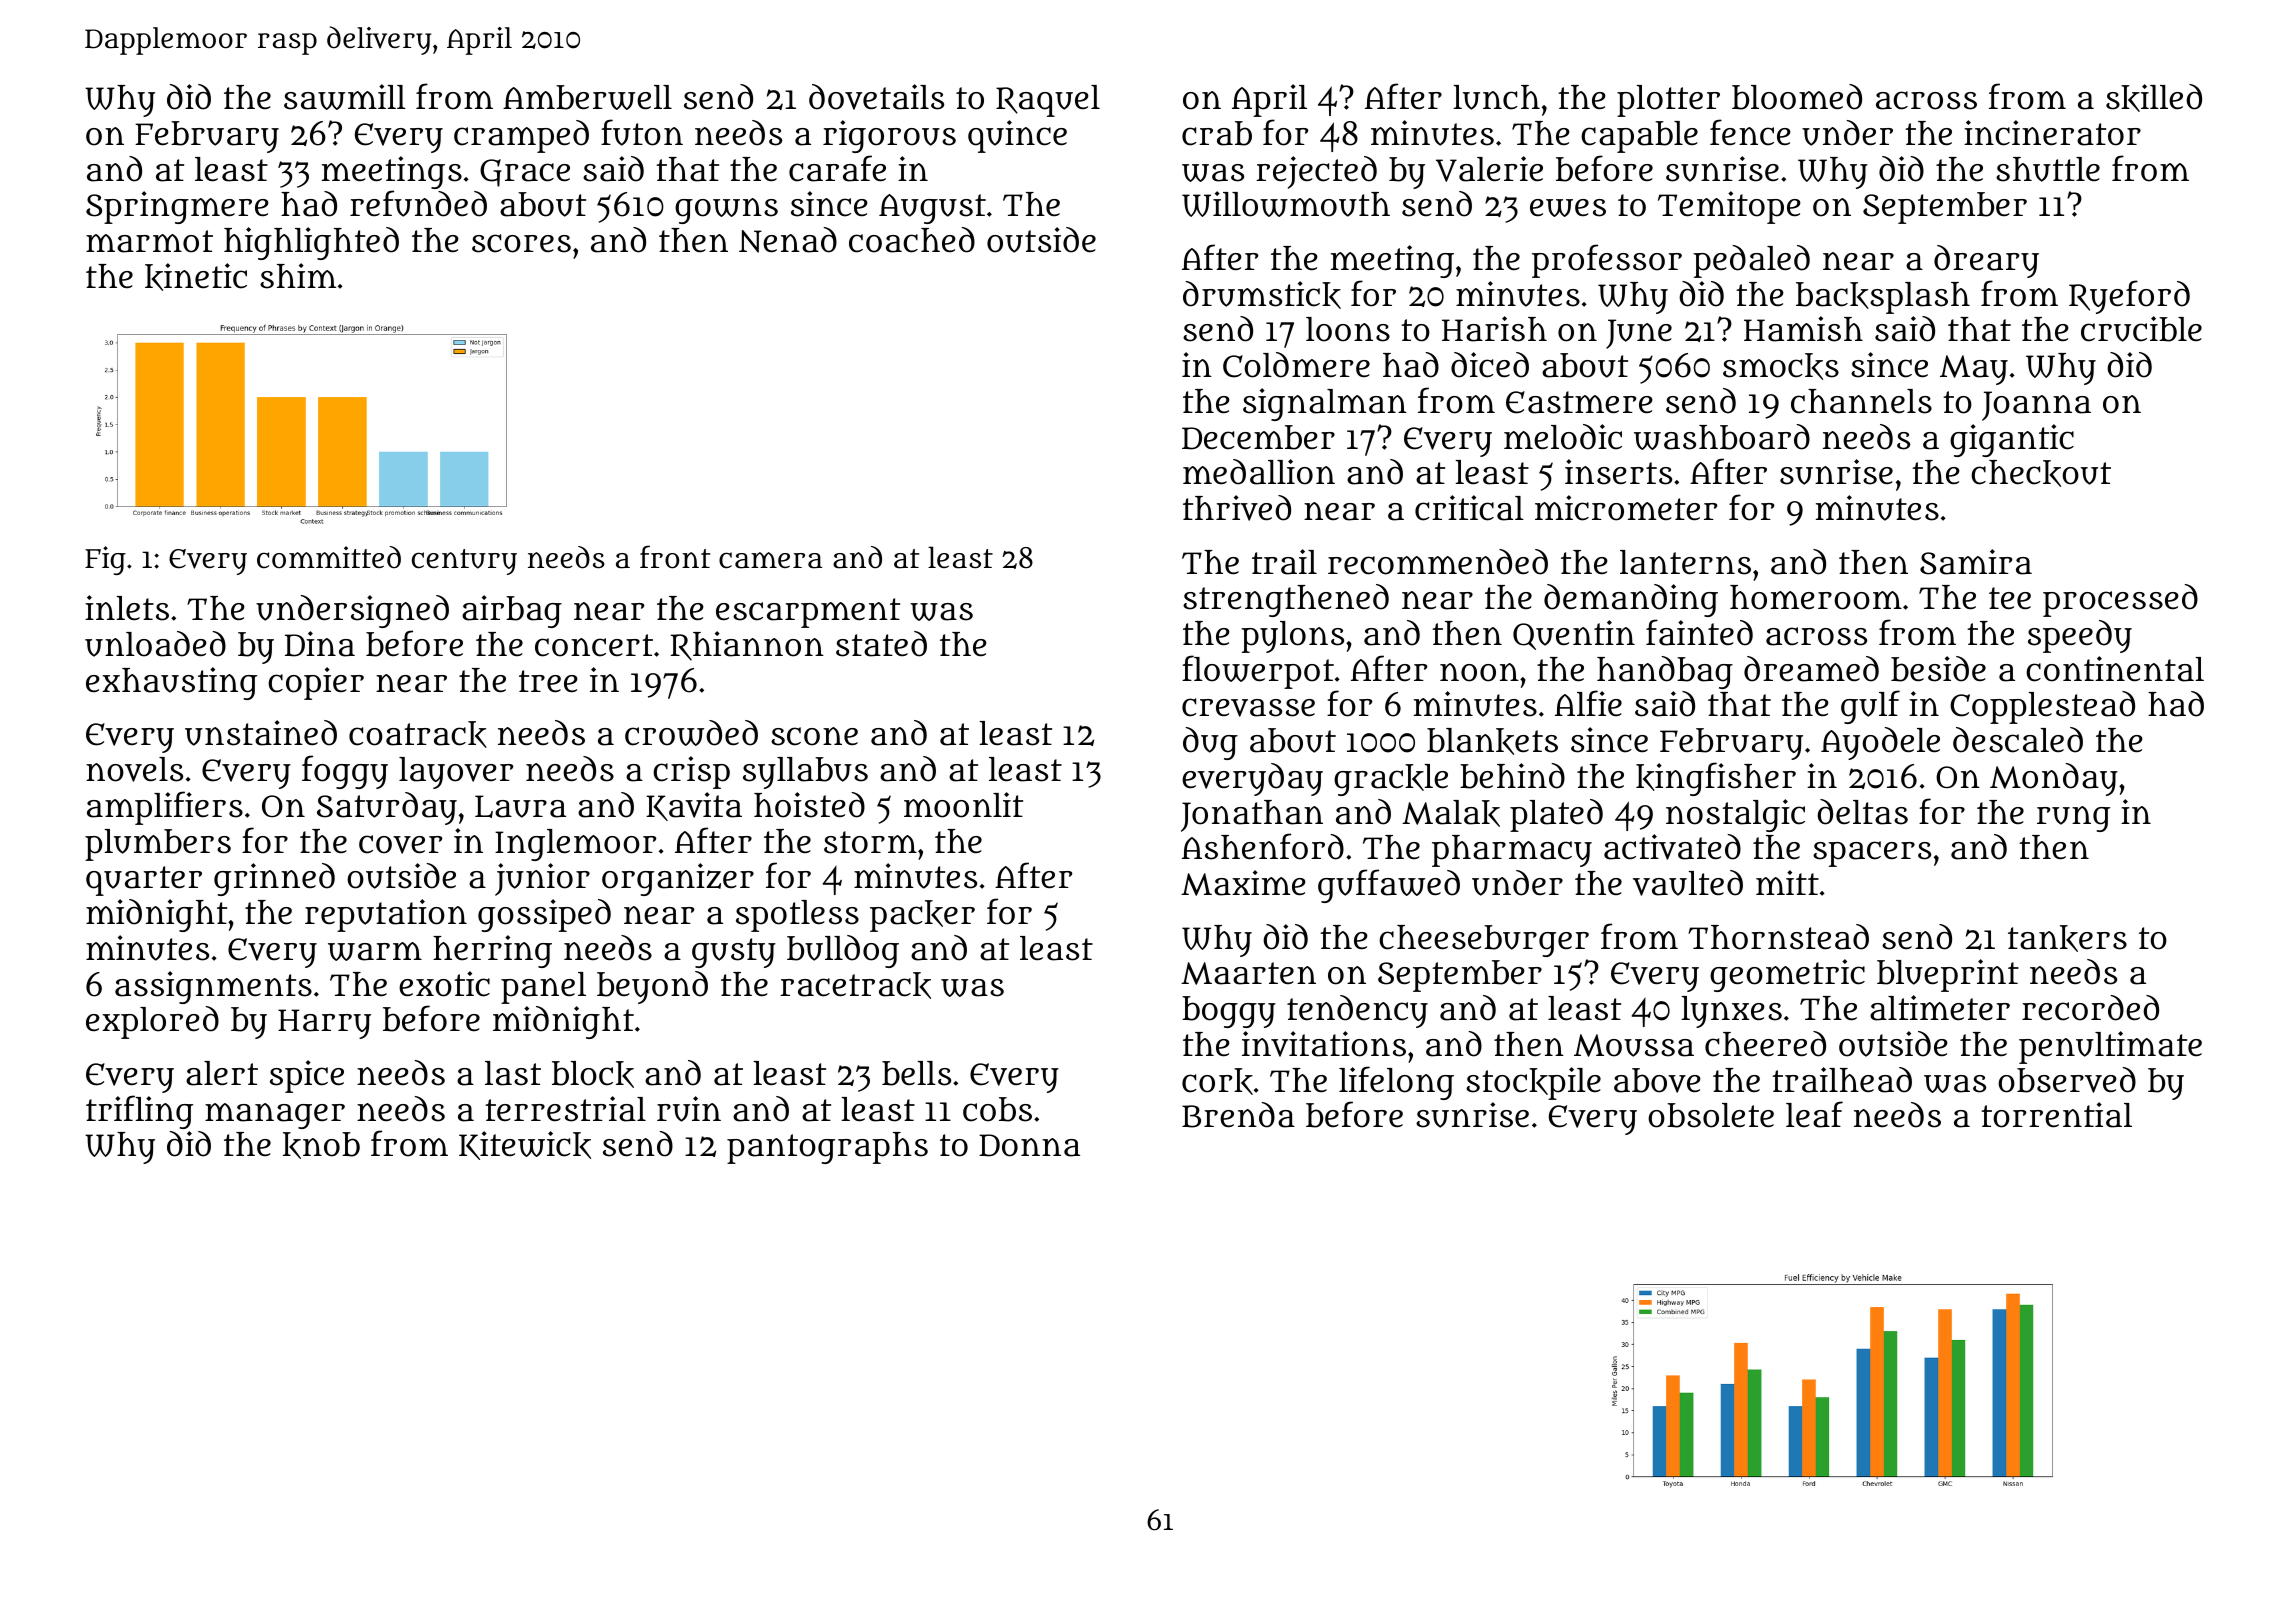 The width and height of the screenshot is (2292, 1620). Describe the element at coordinates (2052, 133) in the screenshot. I see `incinerator` at that location.
